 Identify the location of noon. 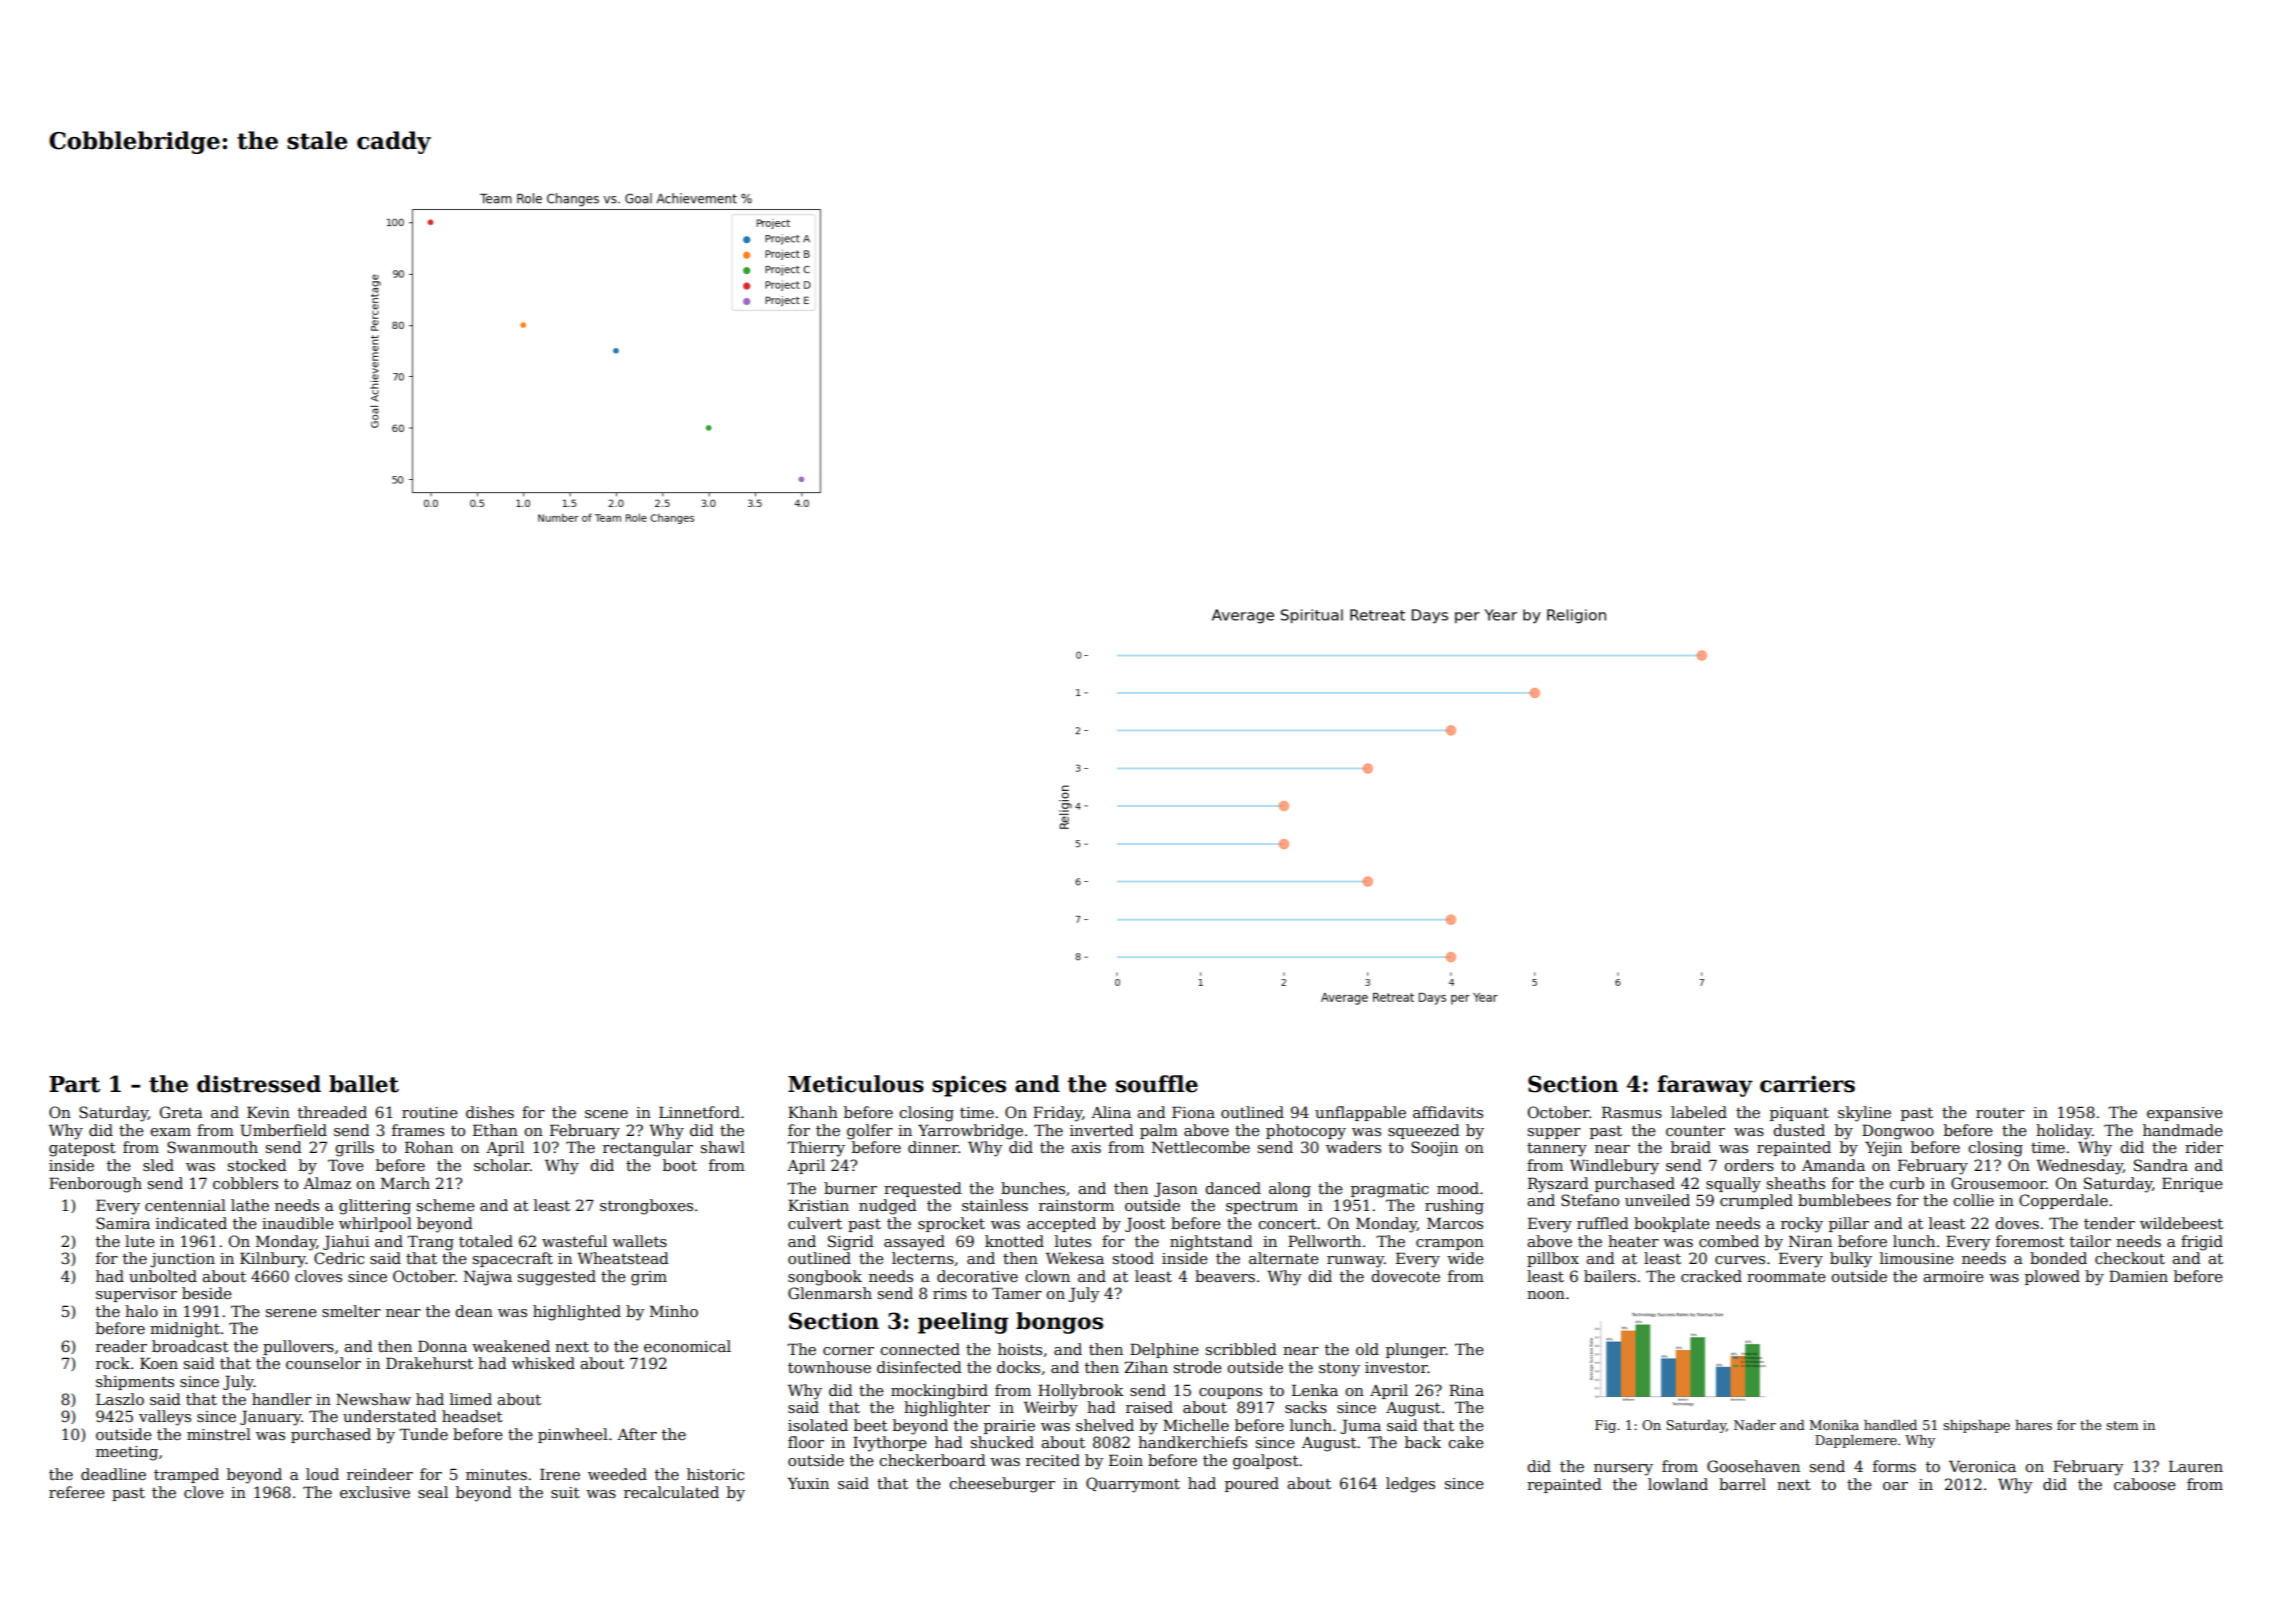
(1546, 1295).
